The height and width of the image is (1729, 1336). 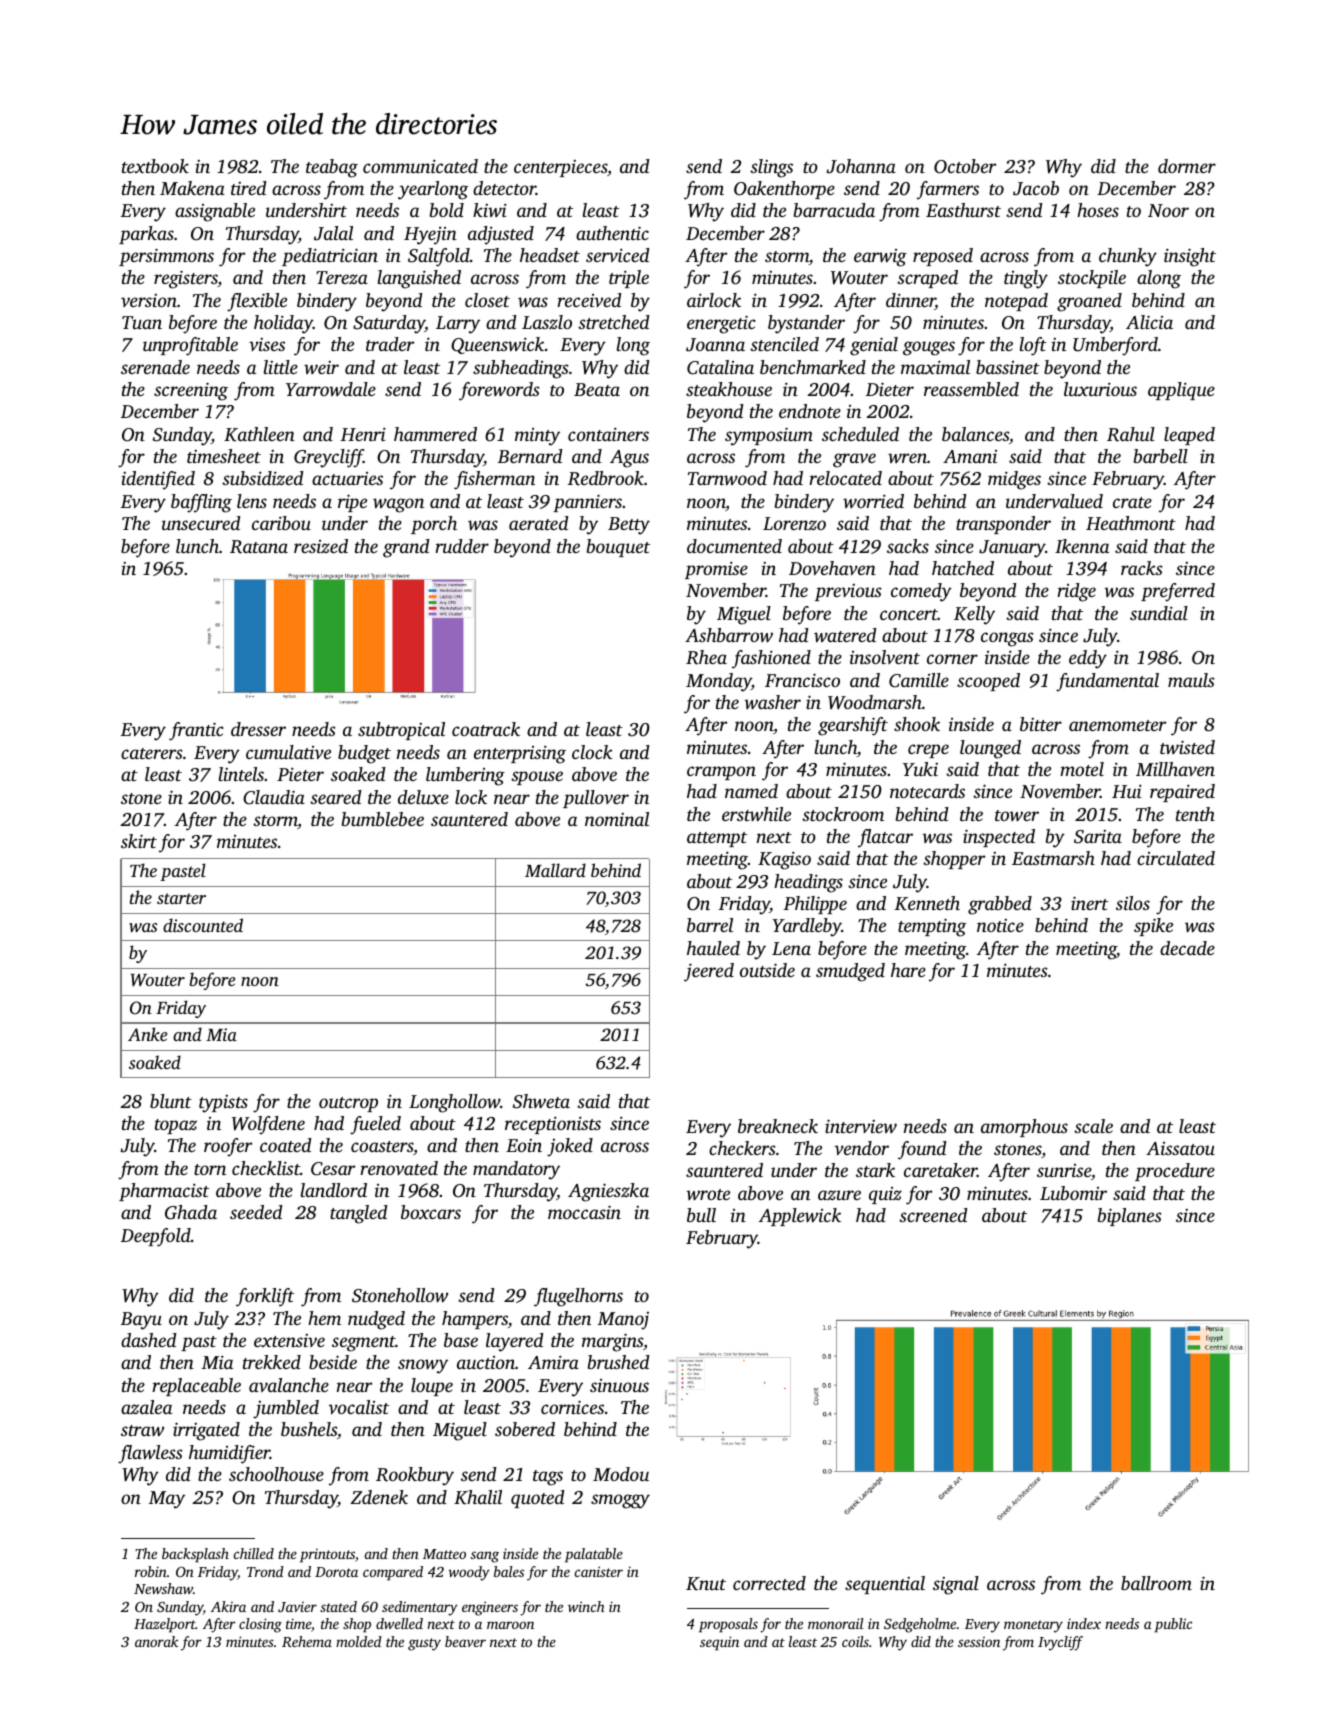 What do you see at coordinates (424, 1644) in the image?
I see `gusty` at bounding box center [424, 1644].
